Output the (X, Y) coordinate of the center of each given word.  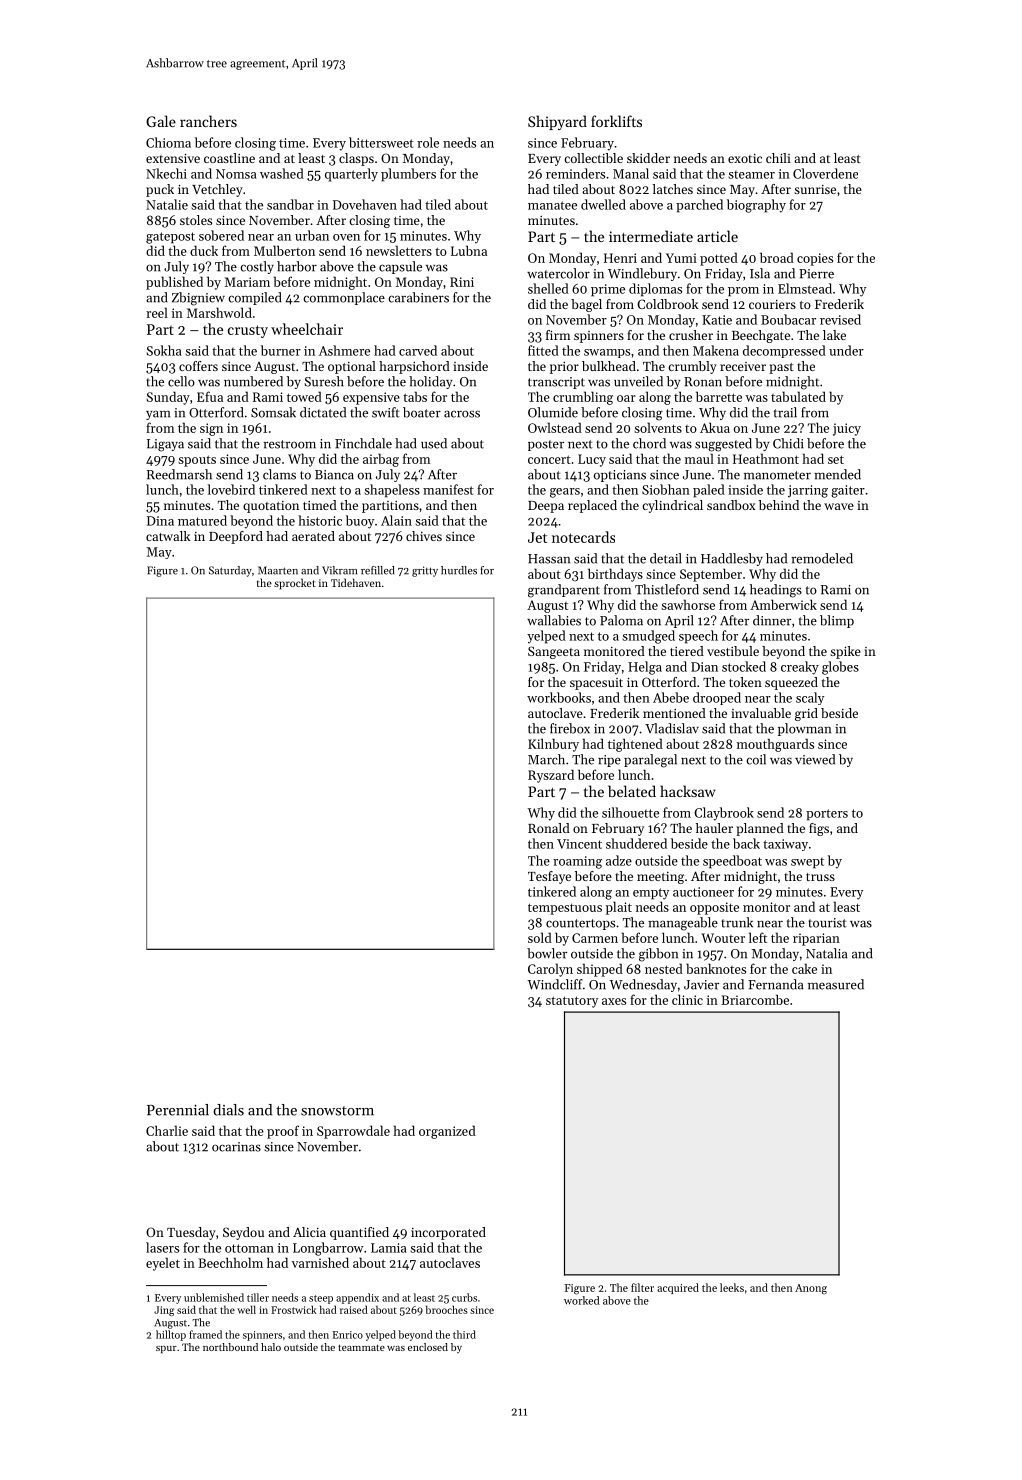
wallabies (554, 620)
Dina (160, 521)
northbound (230, 1347)
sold (540, 937)
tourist (827, 923)
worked (582, 1300)
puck (160, 190)
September (711, 575)
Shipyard (557, 122)
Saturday (230, 571)
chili (778, 158)
